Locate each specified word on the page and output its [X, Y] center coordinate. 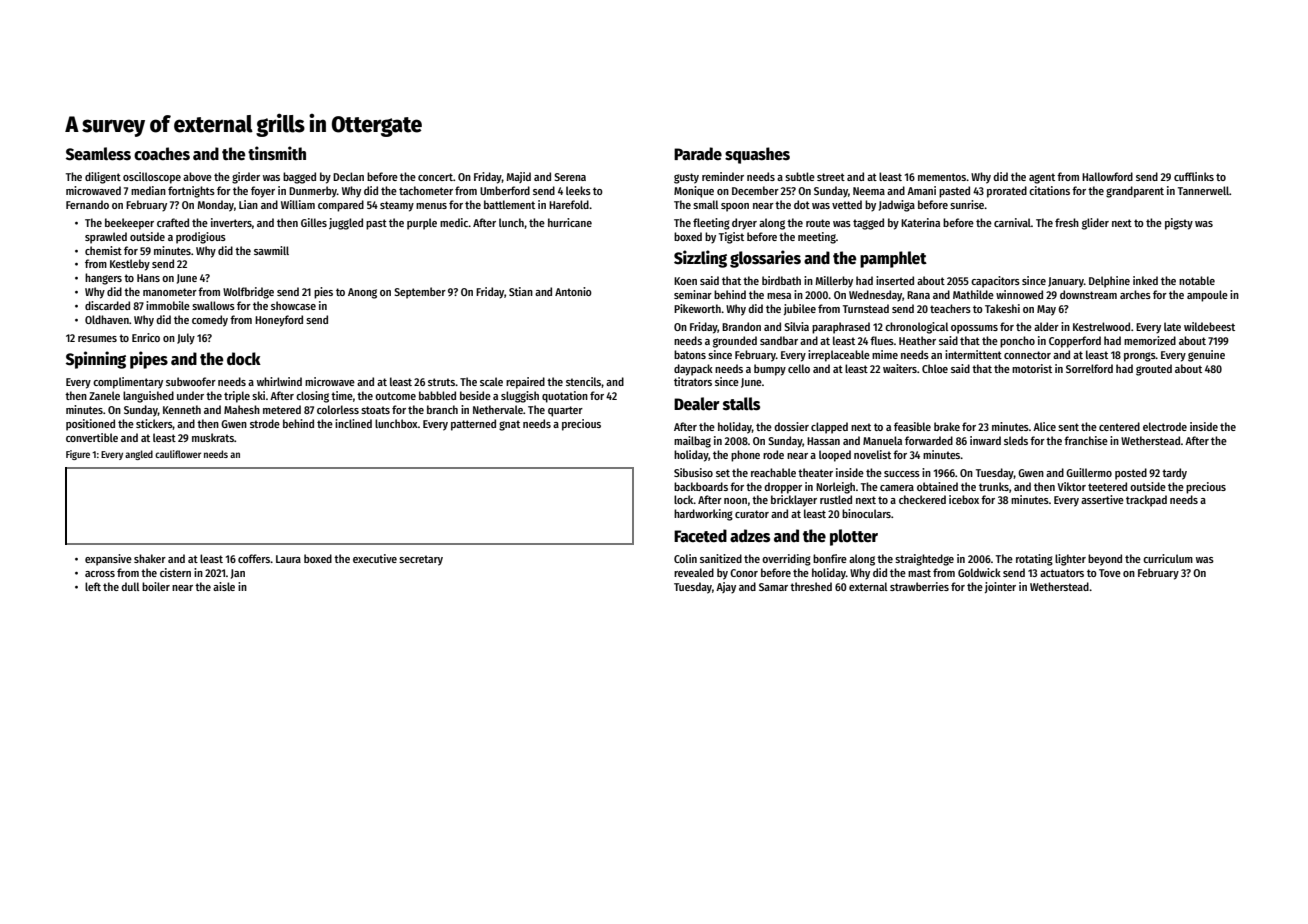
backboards [701, 486]
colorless [338, 409]
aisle [224, 586]
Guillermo [1089, 472]
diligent [103, 178]
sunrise [967, 204]
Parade [698, 154]
